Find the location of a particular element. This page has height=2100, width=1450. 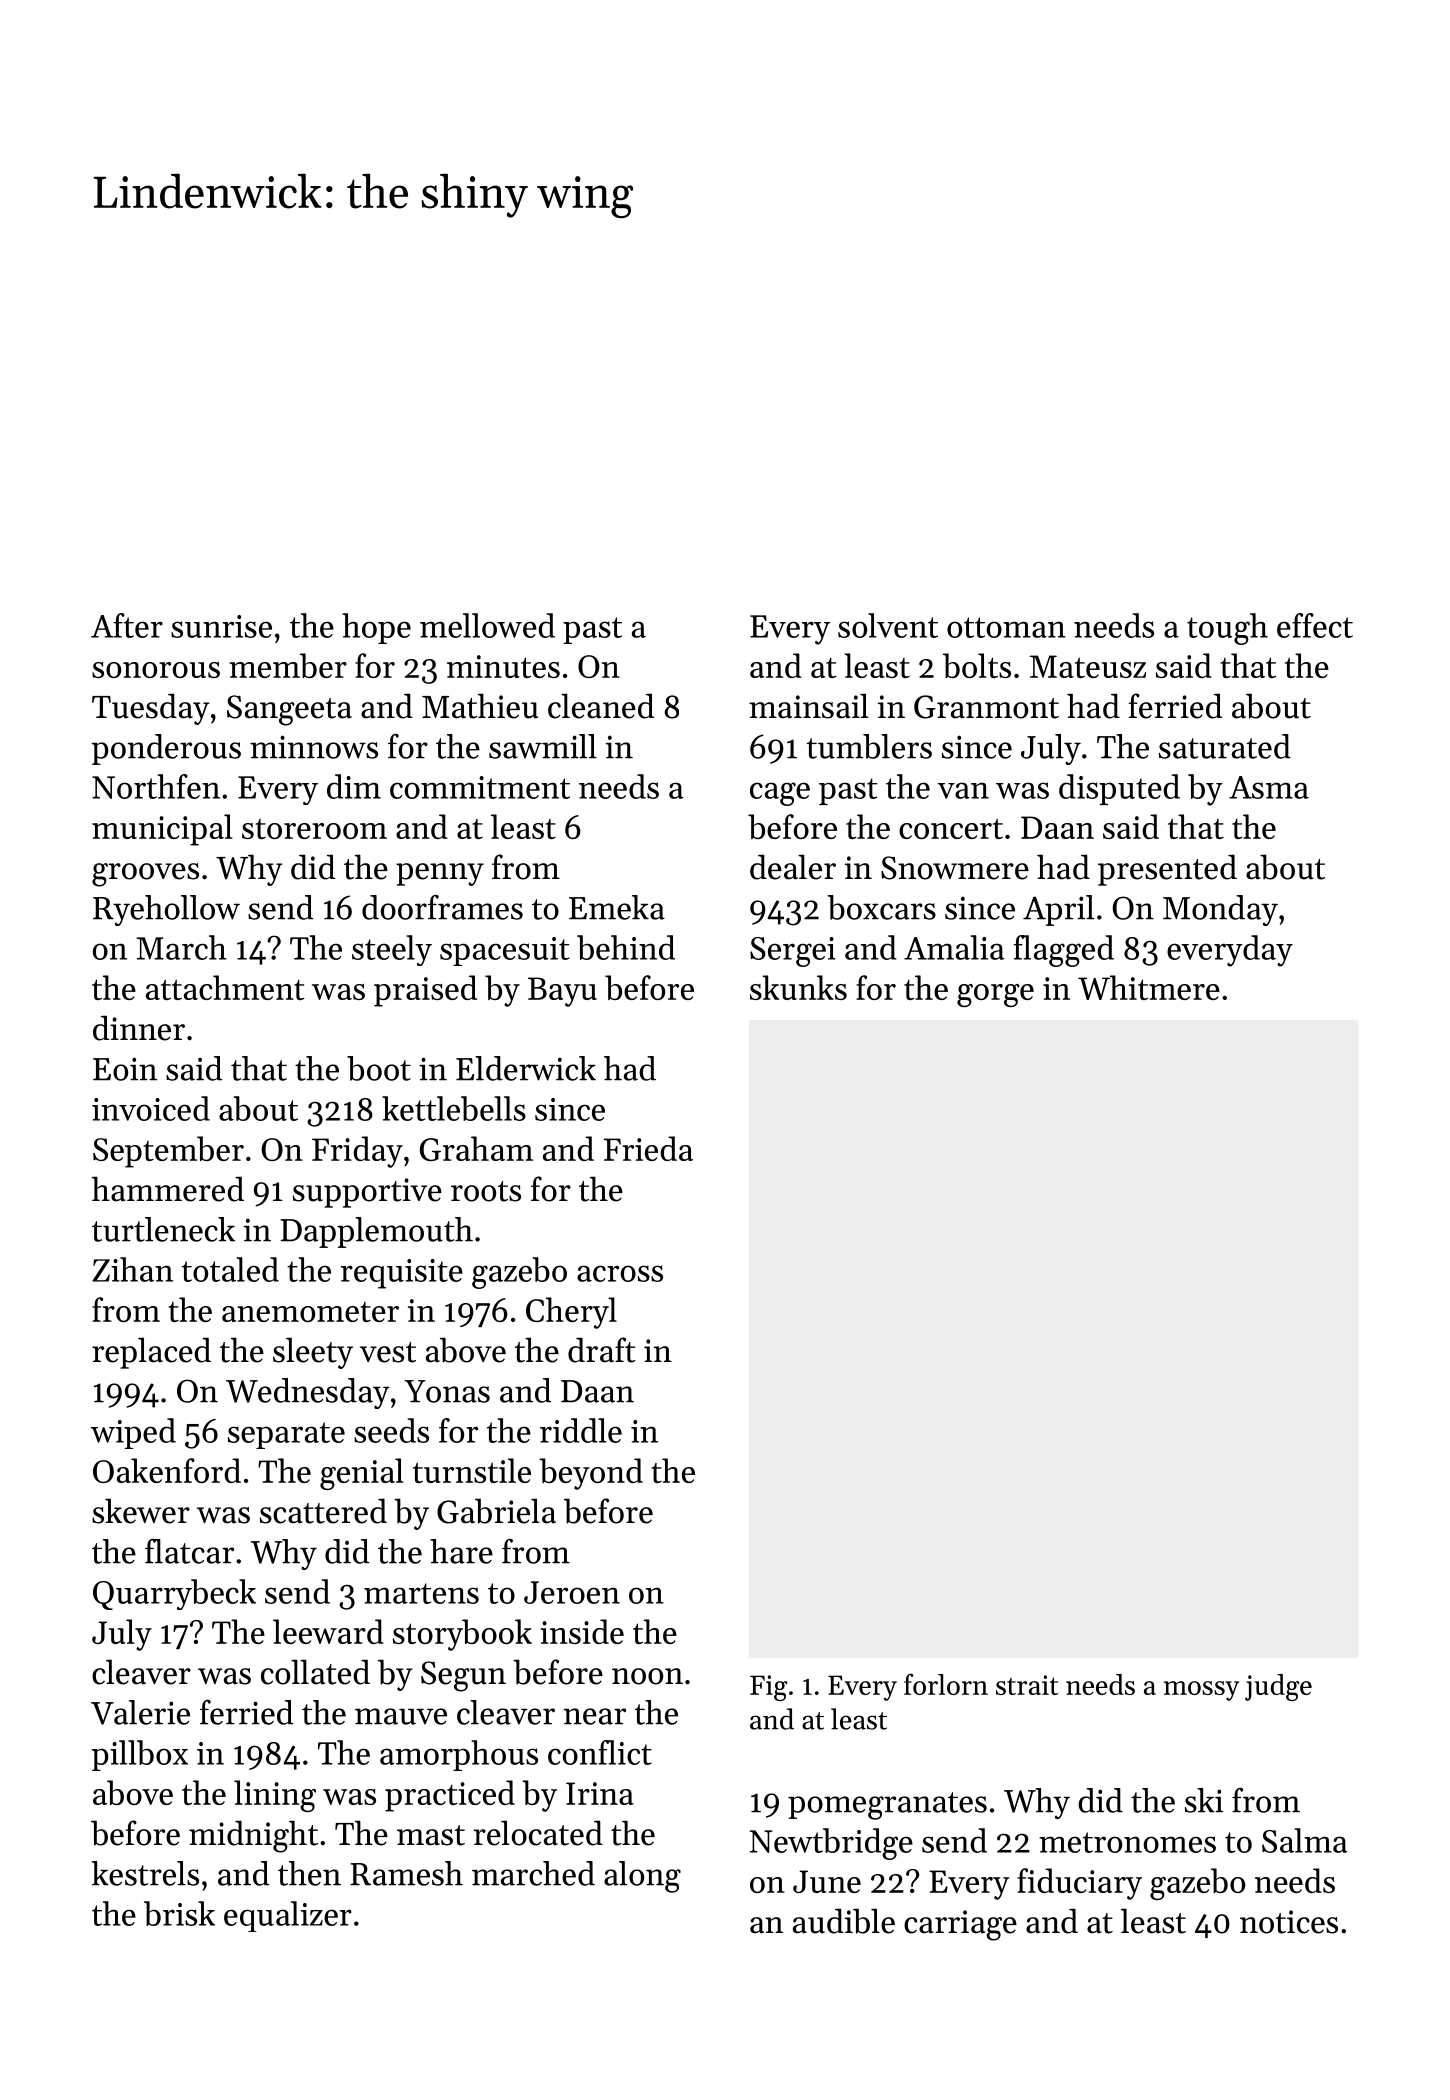

commitment is located at coordinates (480, 787).
